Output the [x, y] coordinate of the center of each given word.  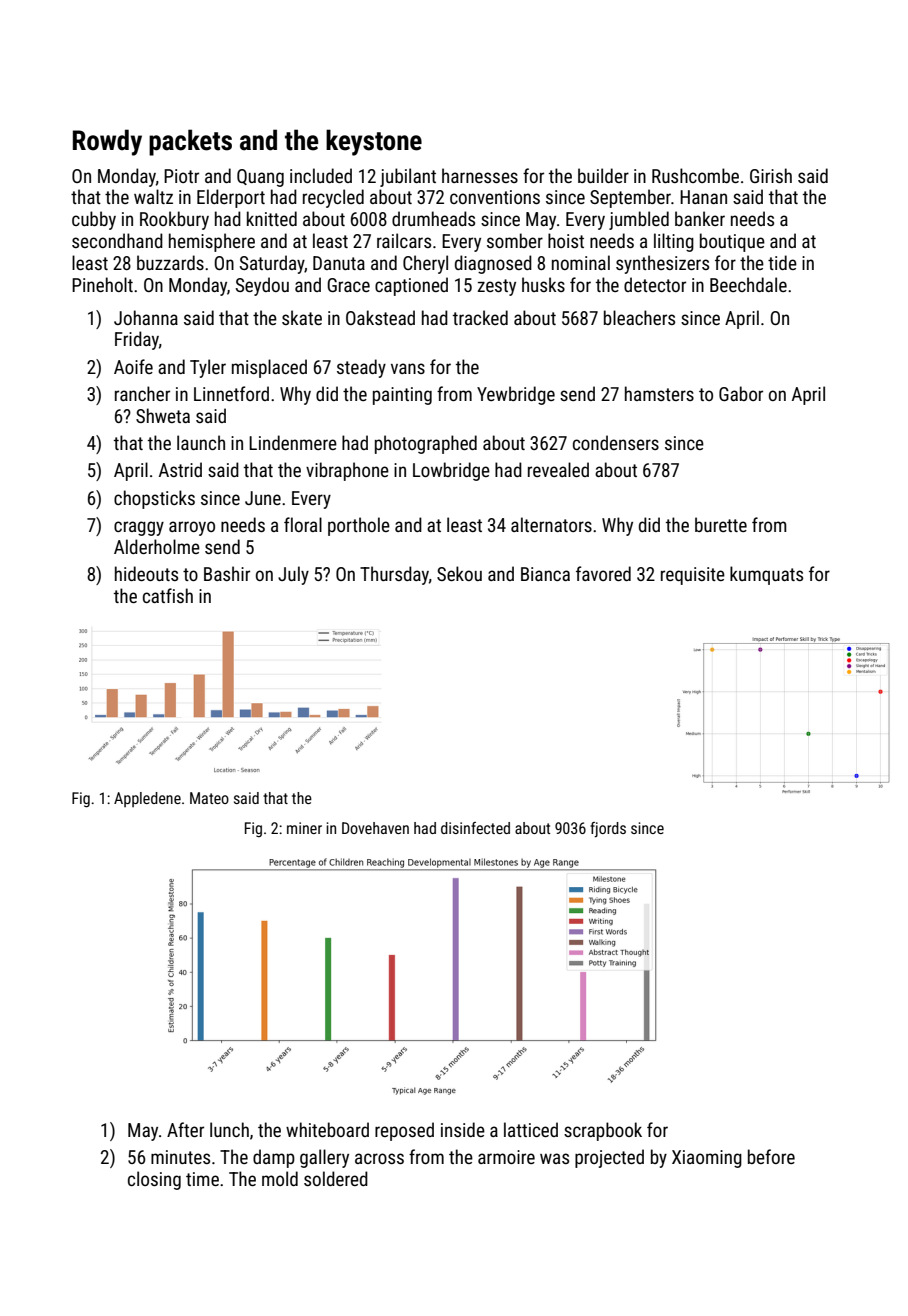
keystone [374, 142]
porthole [359, 526]
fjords [608, 829]
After [185, 1129]
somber [515, 240]
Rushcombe [695, 175]
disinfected [475, 828]
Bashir [227, 573]
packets [190, 142]
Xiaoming [707, 1159]
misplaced [269, 368]
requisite [693, 576]
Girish [771, 175]
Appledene [147, 799]
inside [463, 1129]
